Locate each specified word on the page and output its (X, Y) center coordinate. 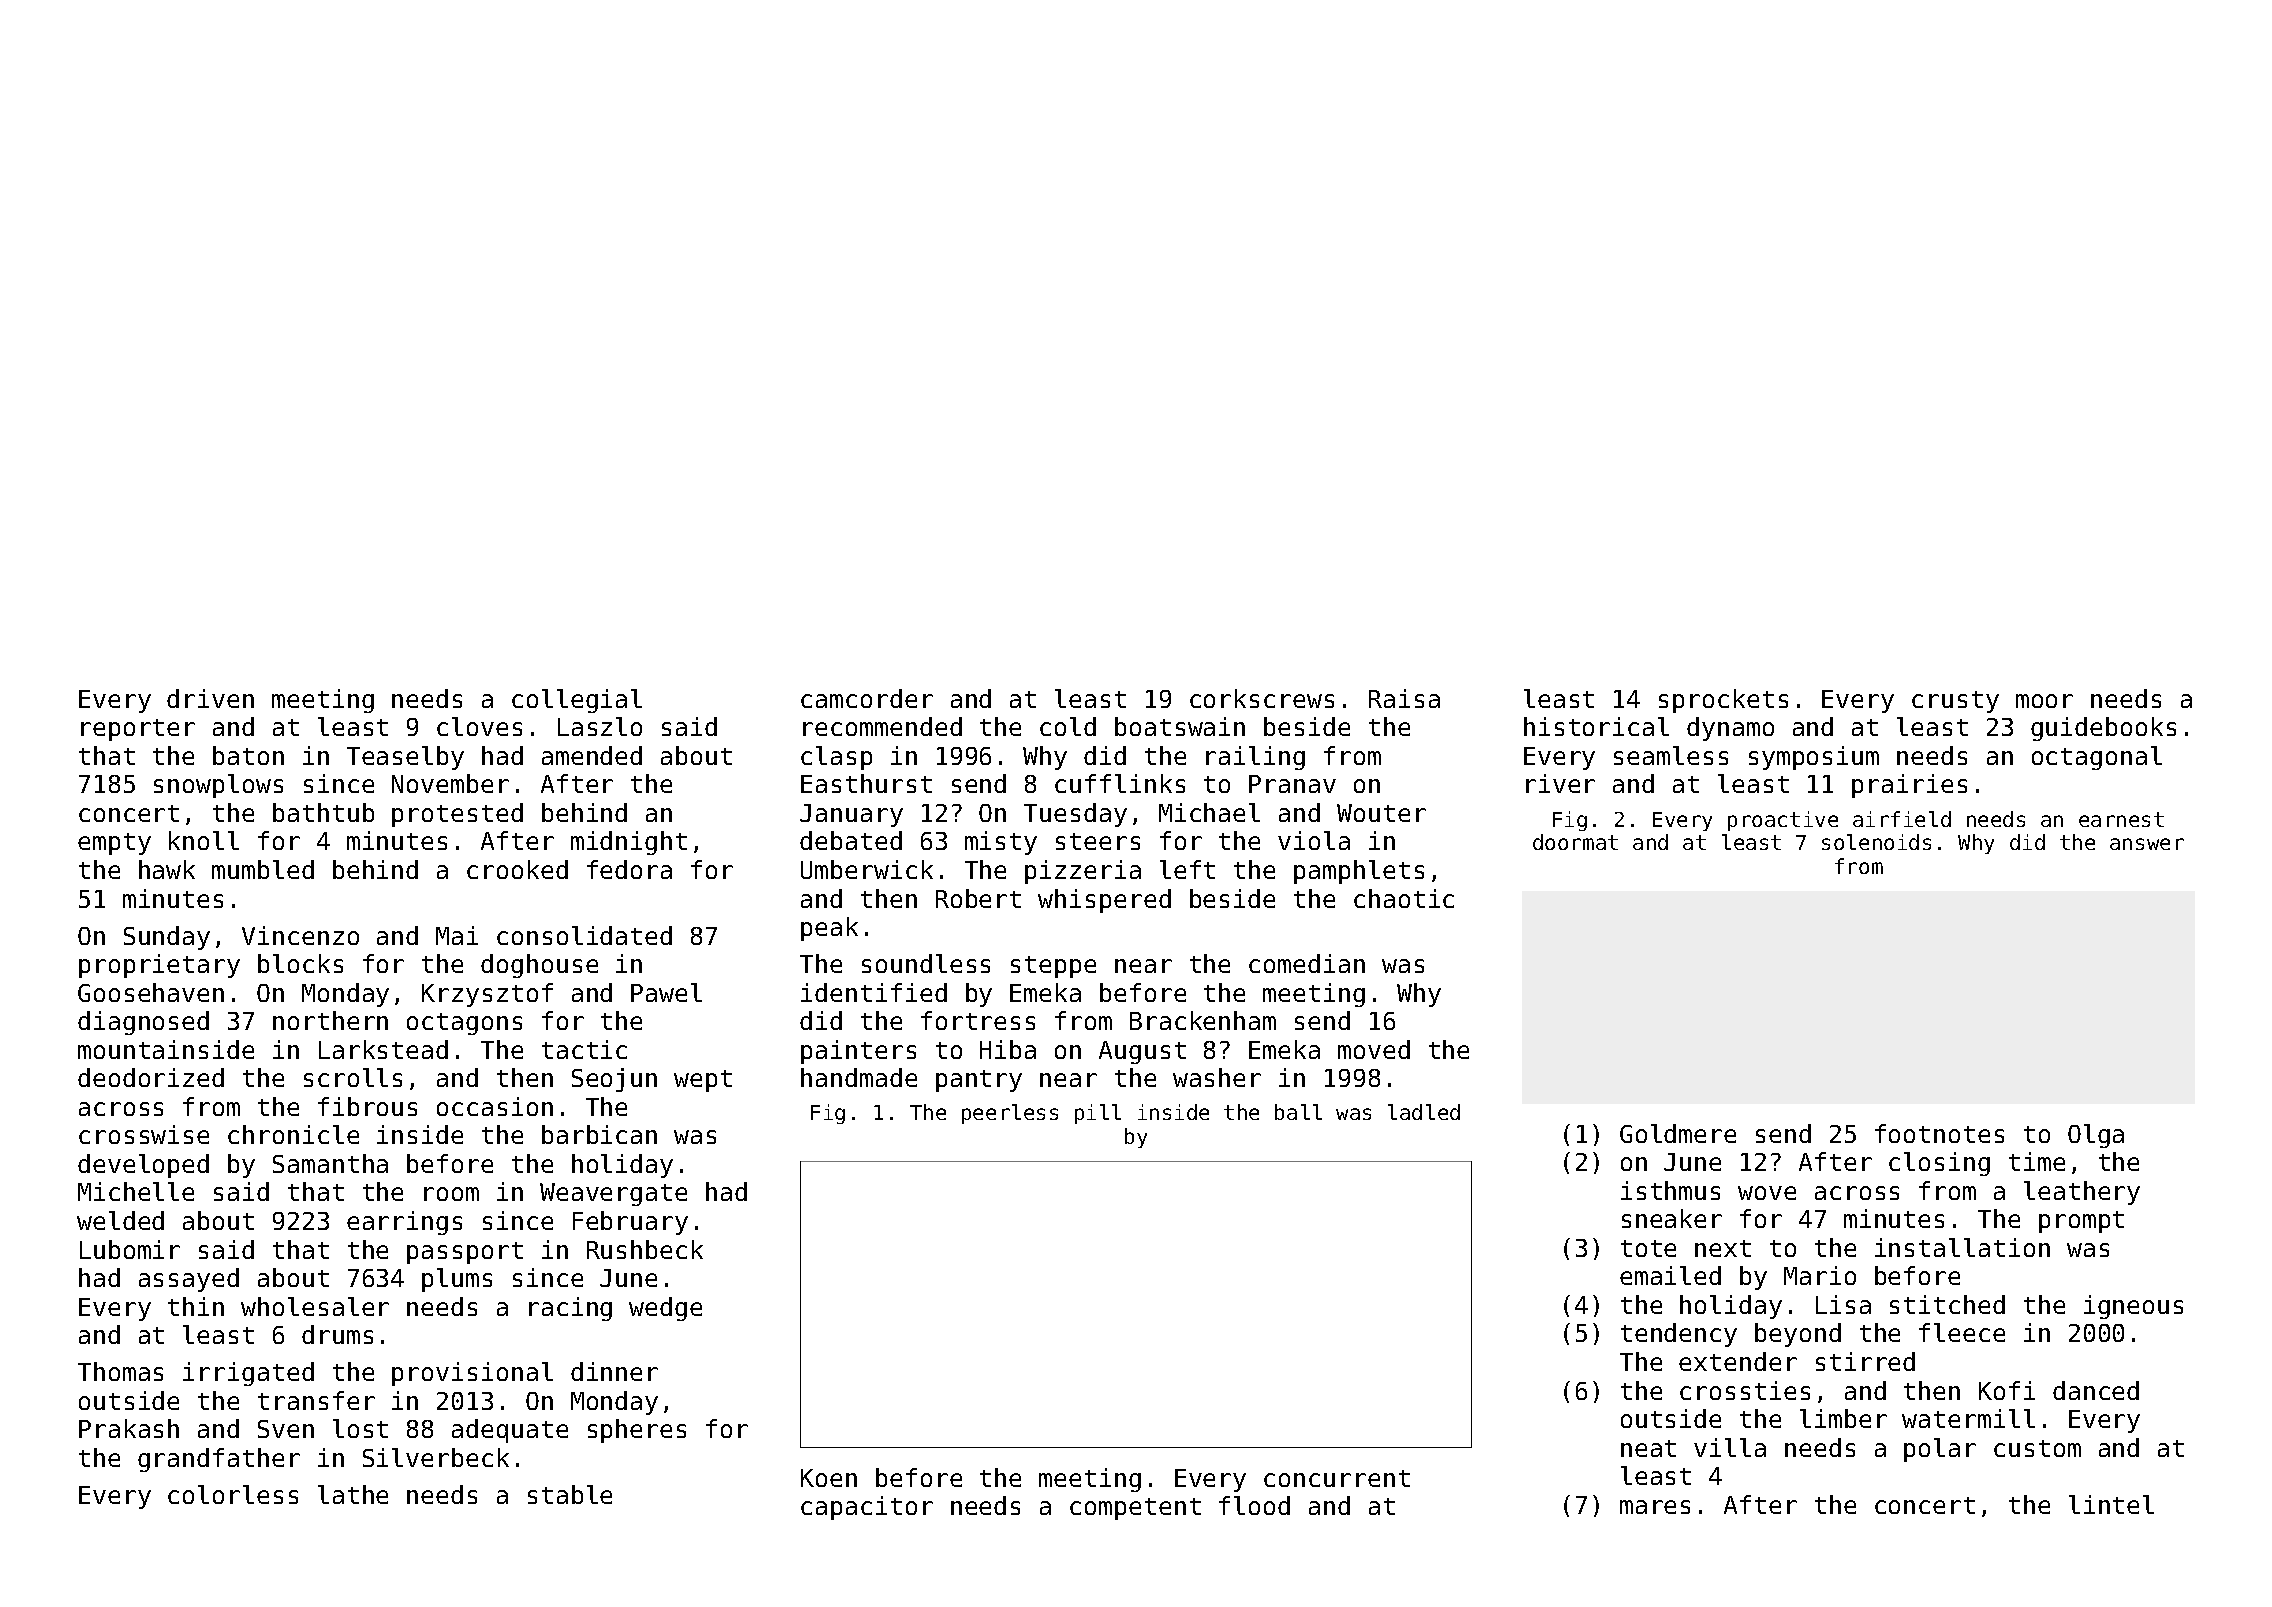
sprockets (1723, 701)
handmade (859, 1077)
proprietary (159, 966)
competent (1135, 1509)
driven (210, 698)
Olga (2096, 1136)
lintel (2111, 1504)
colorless (233, 1494)
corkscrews (1262, 698)
